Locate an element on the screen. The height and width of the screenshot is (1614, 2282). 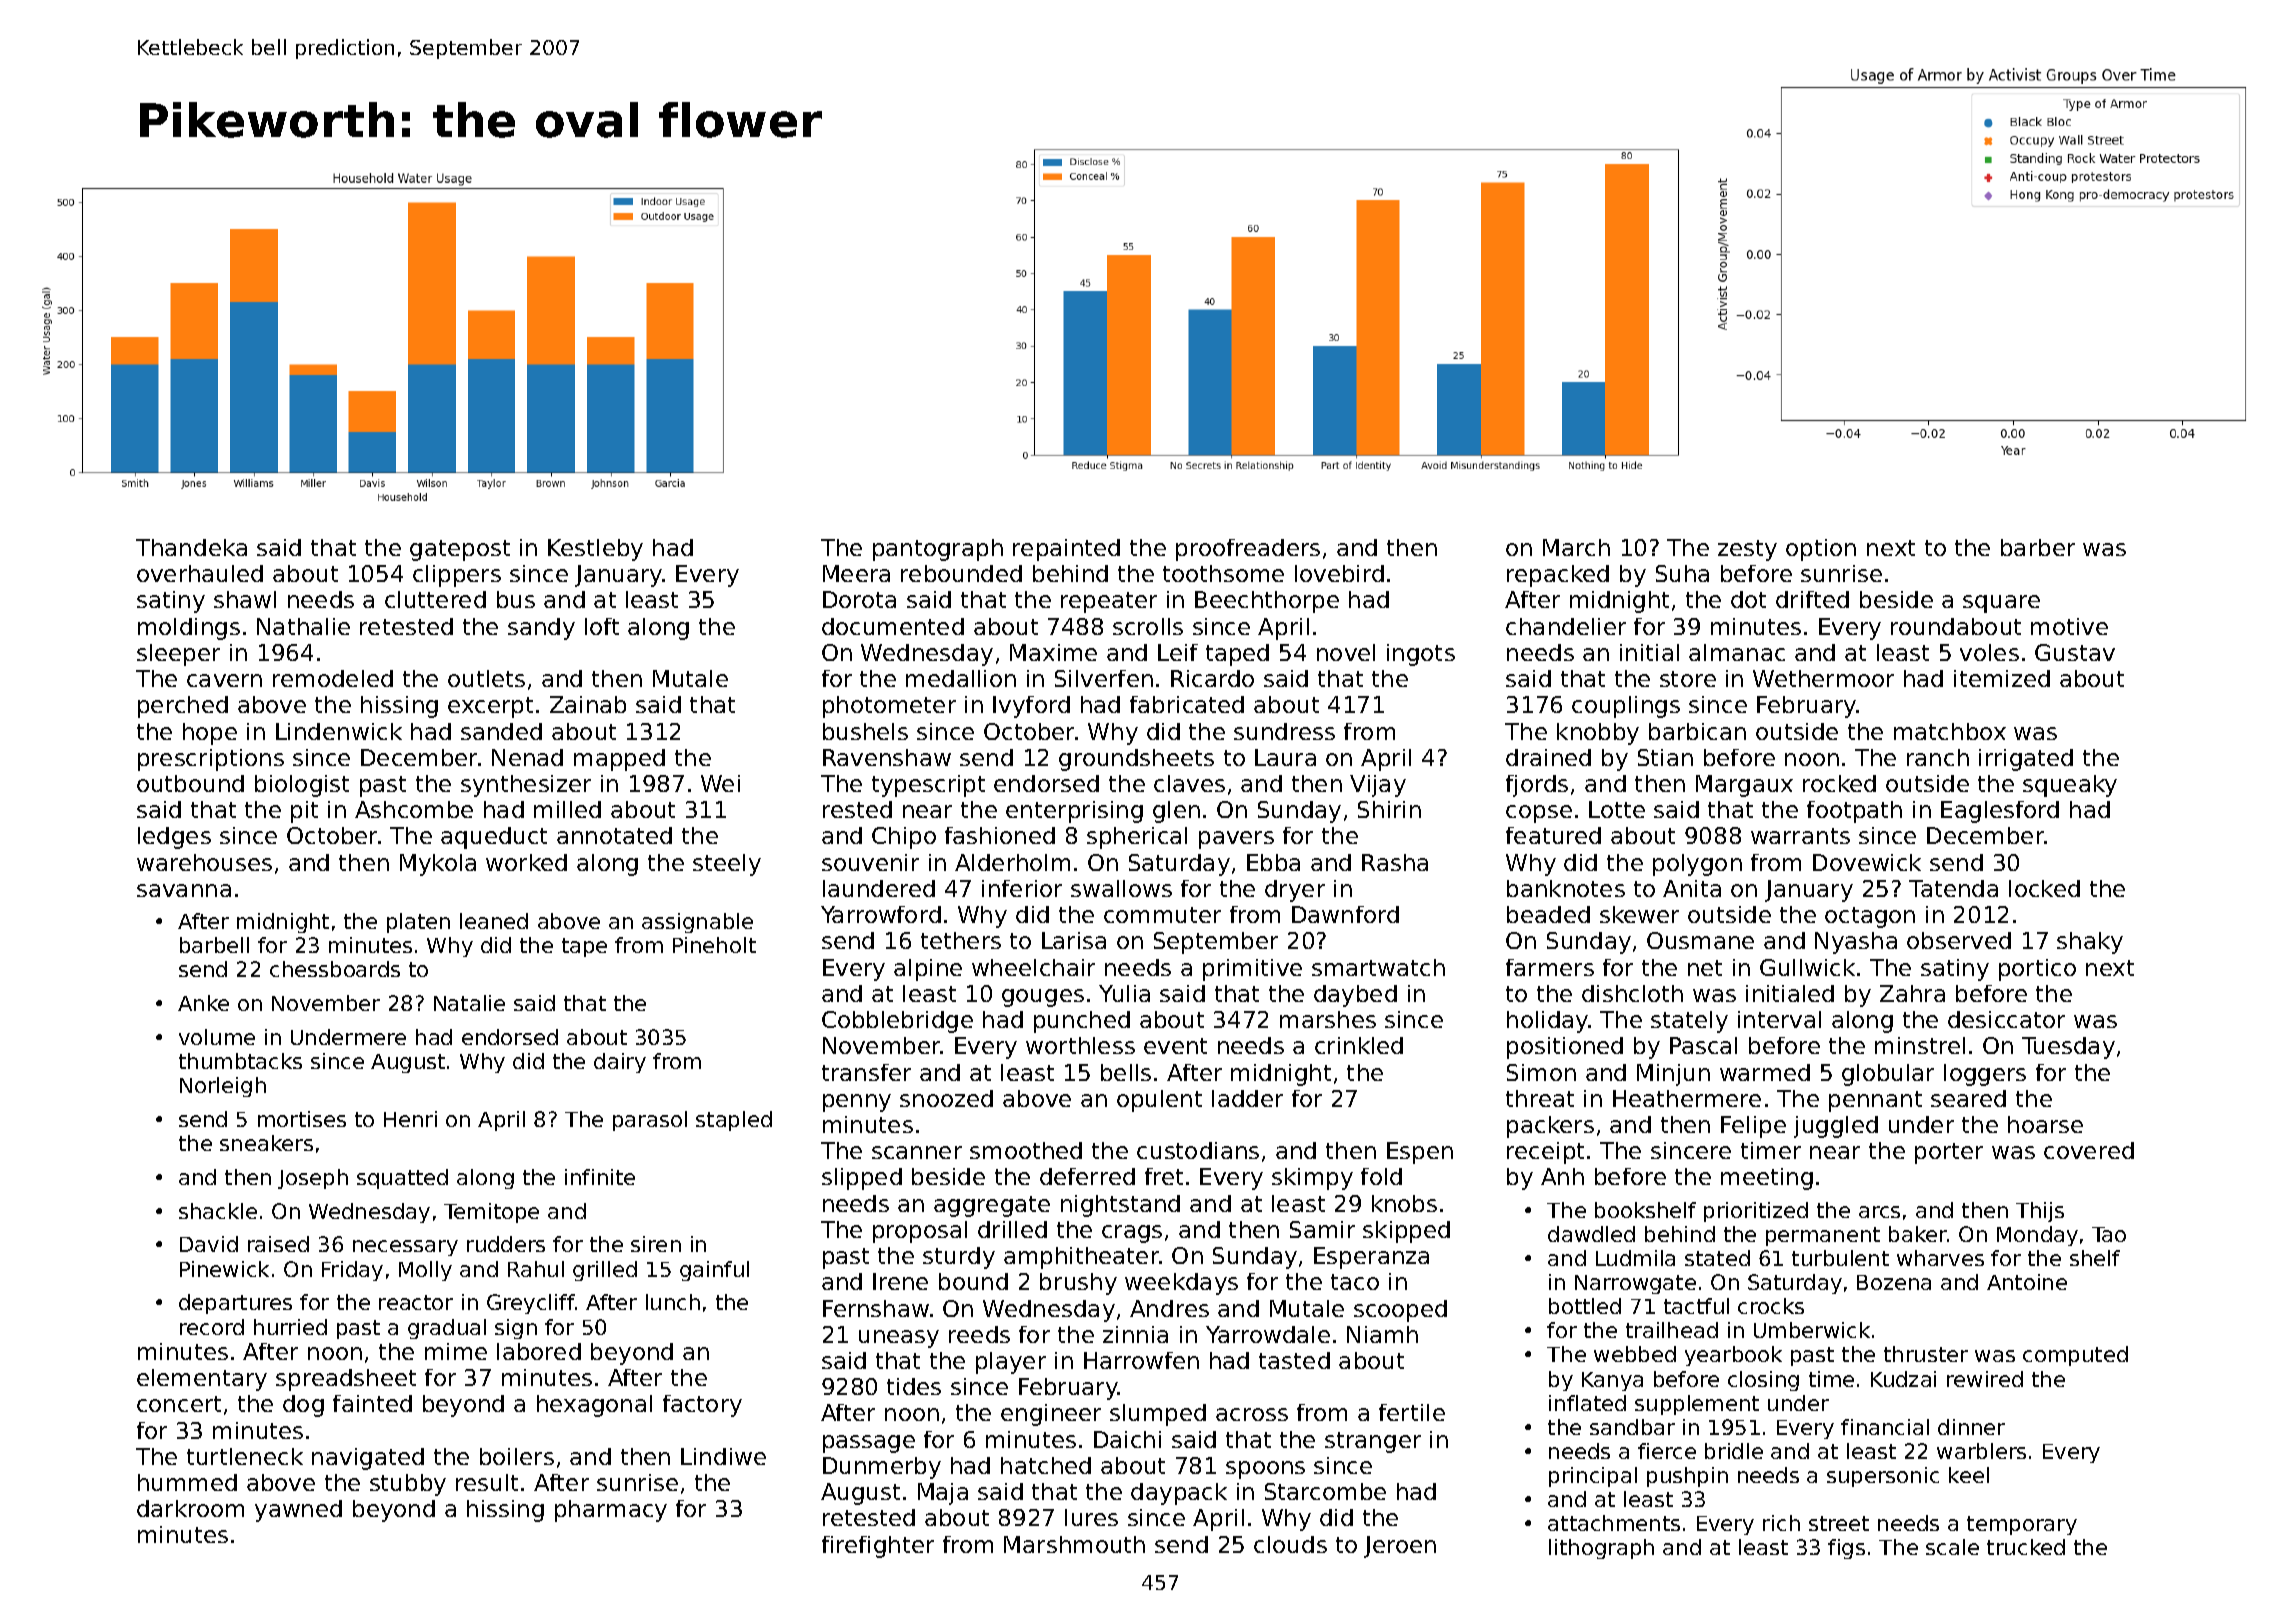
firefighter is located at coordinates (878, 1547).
